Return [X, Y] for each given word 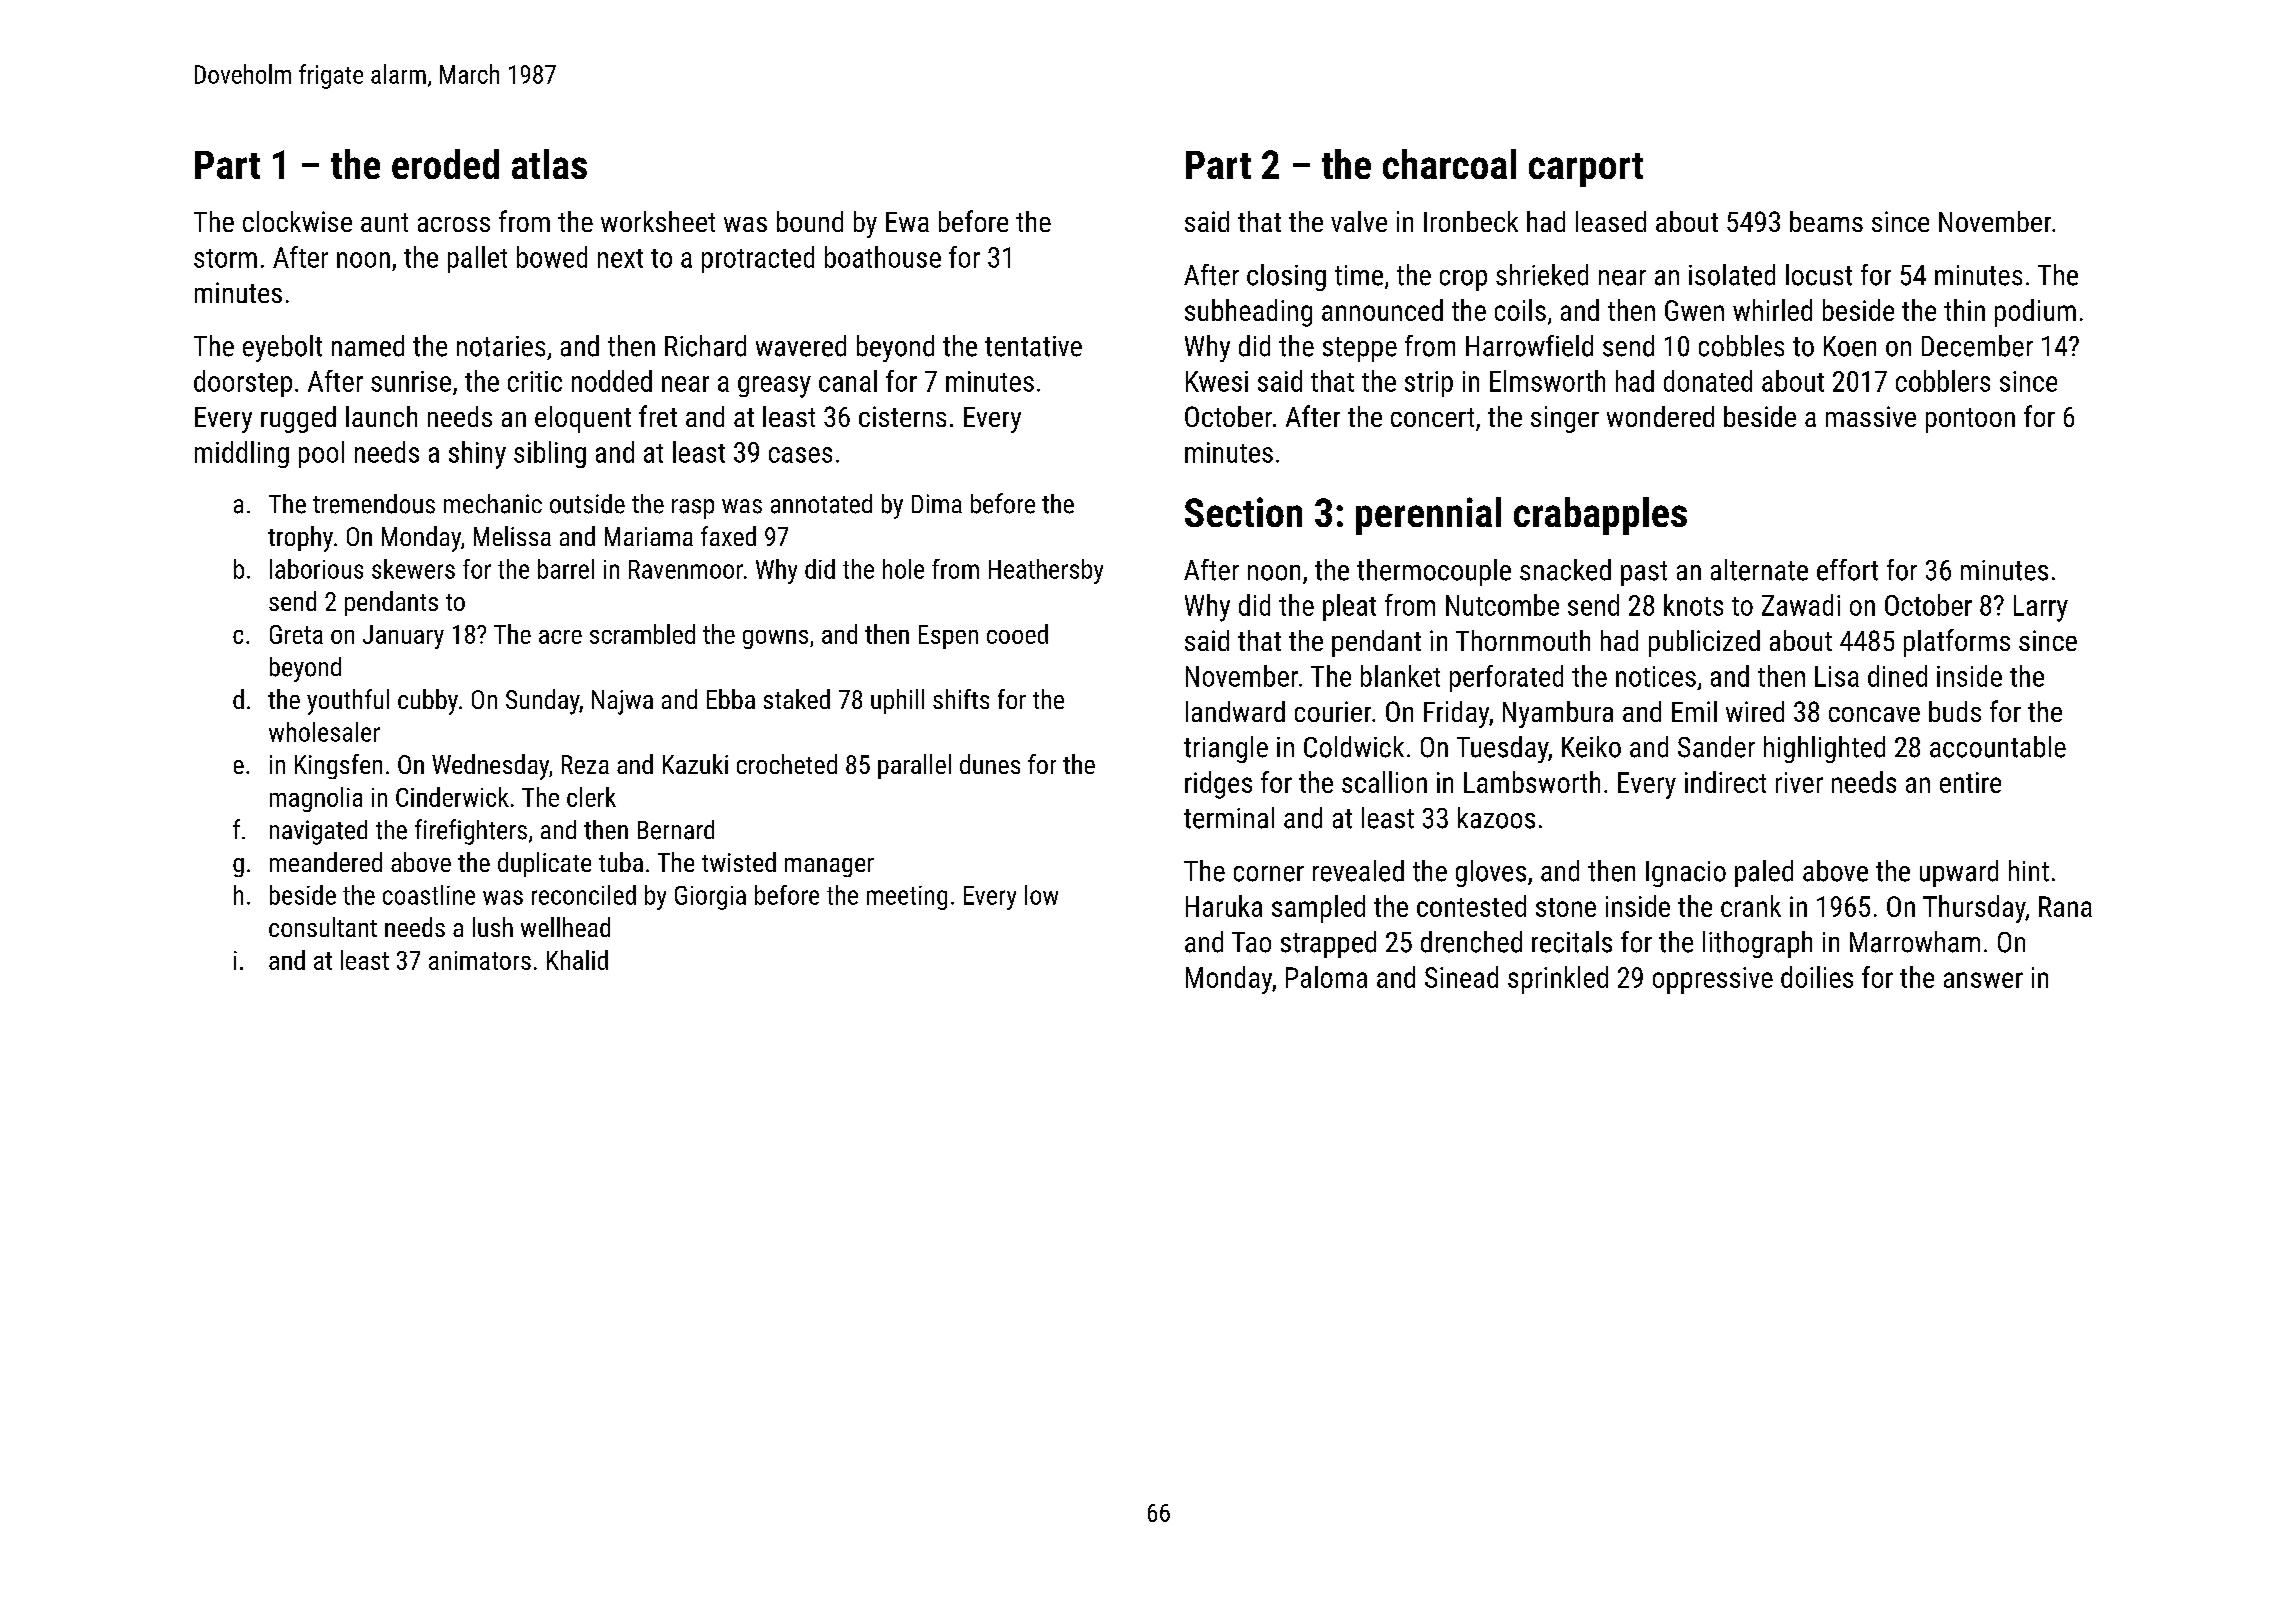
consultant [323, 927]
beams [1826, 221]
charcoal [1449, 164]
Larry [2041, 608]
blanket [1400, 676]
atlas [549, 164]
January [403, 637]
